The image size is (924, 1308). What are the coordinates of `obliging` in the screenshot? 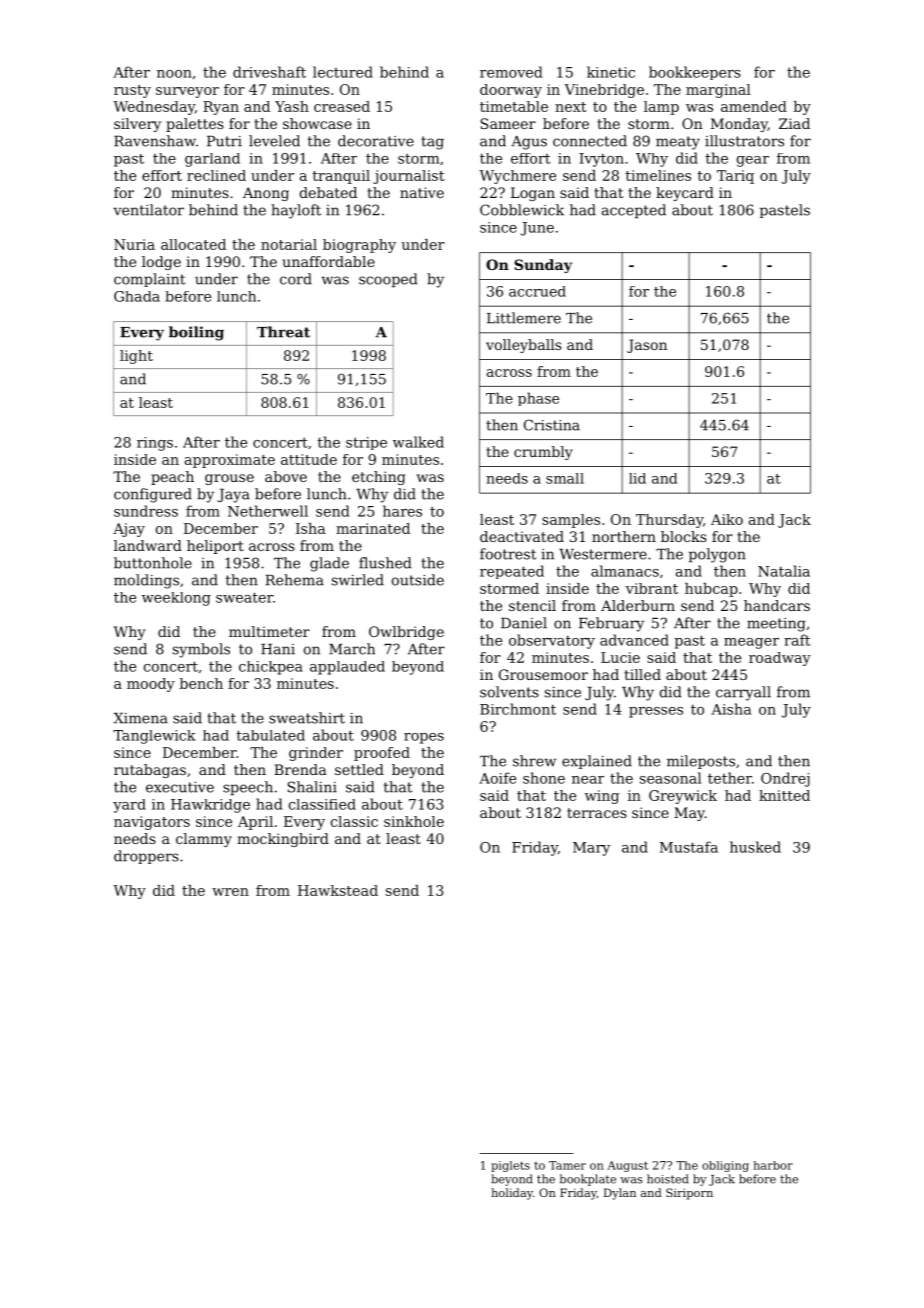 It's located at (725, 1166).
